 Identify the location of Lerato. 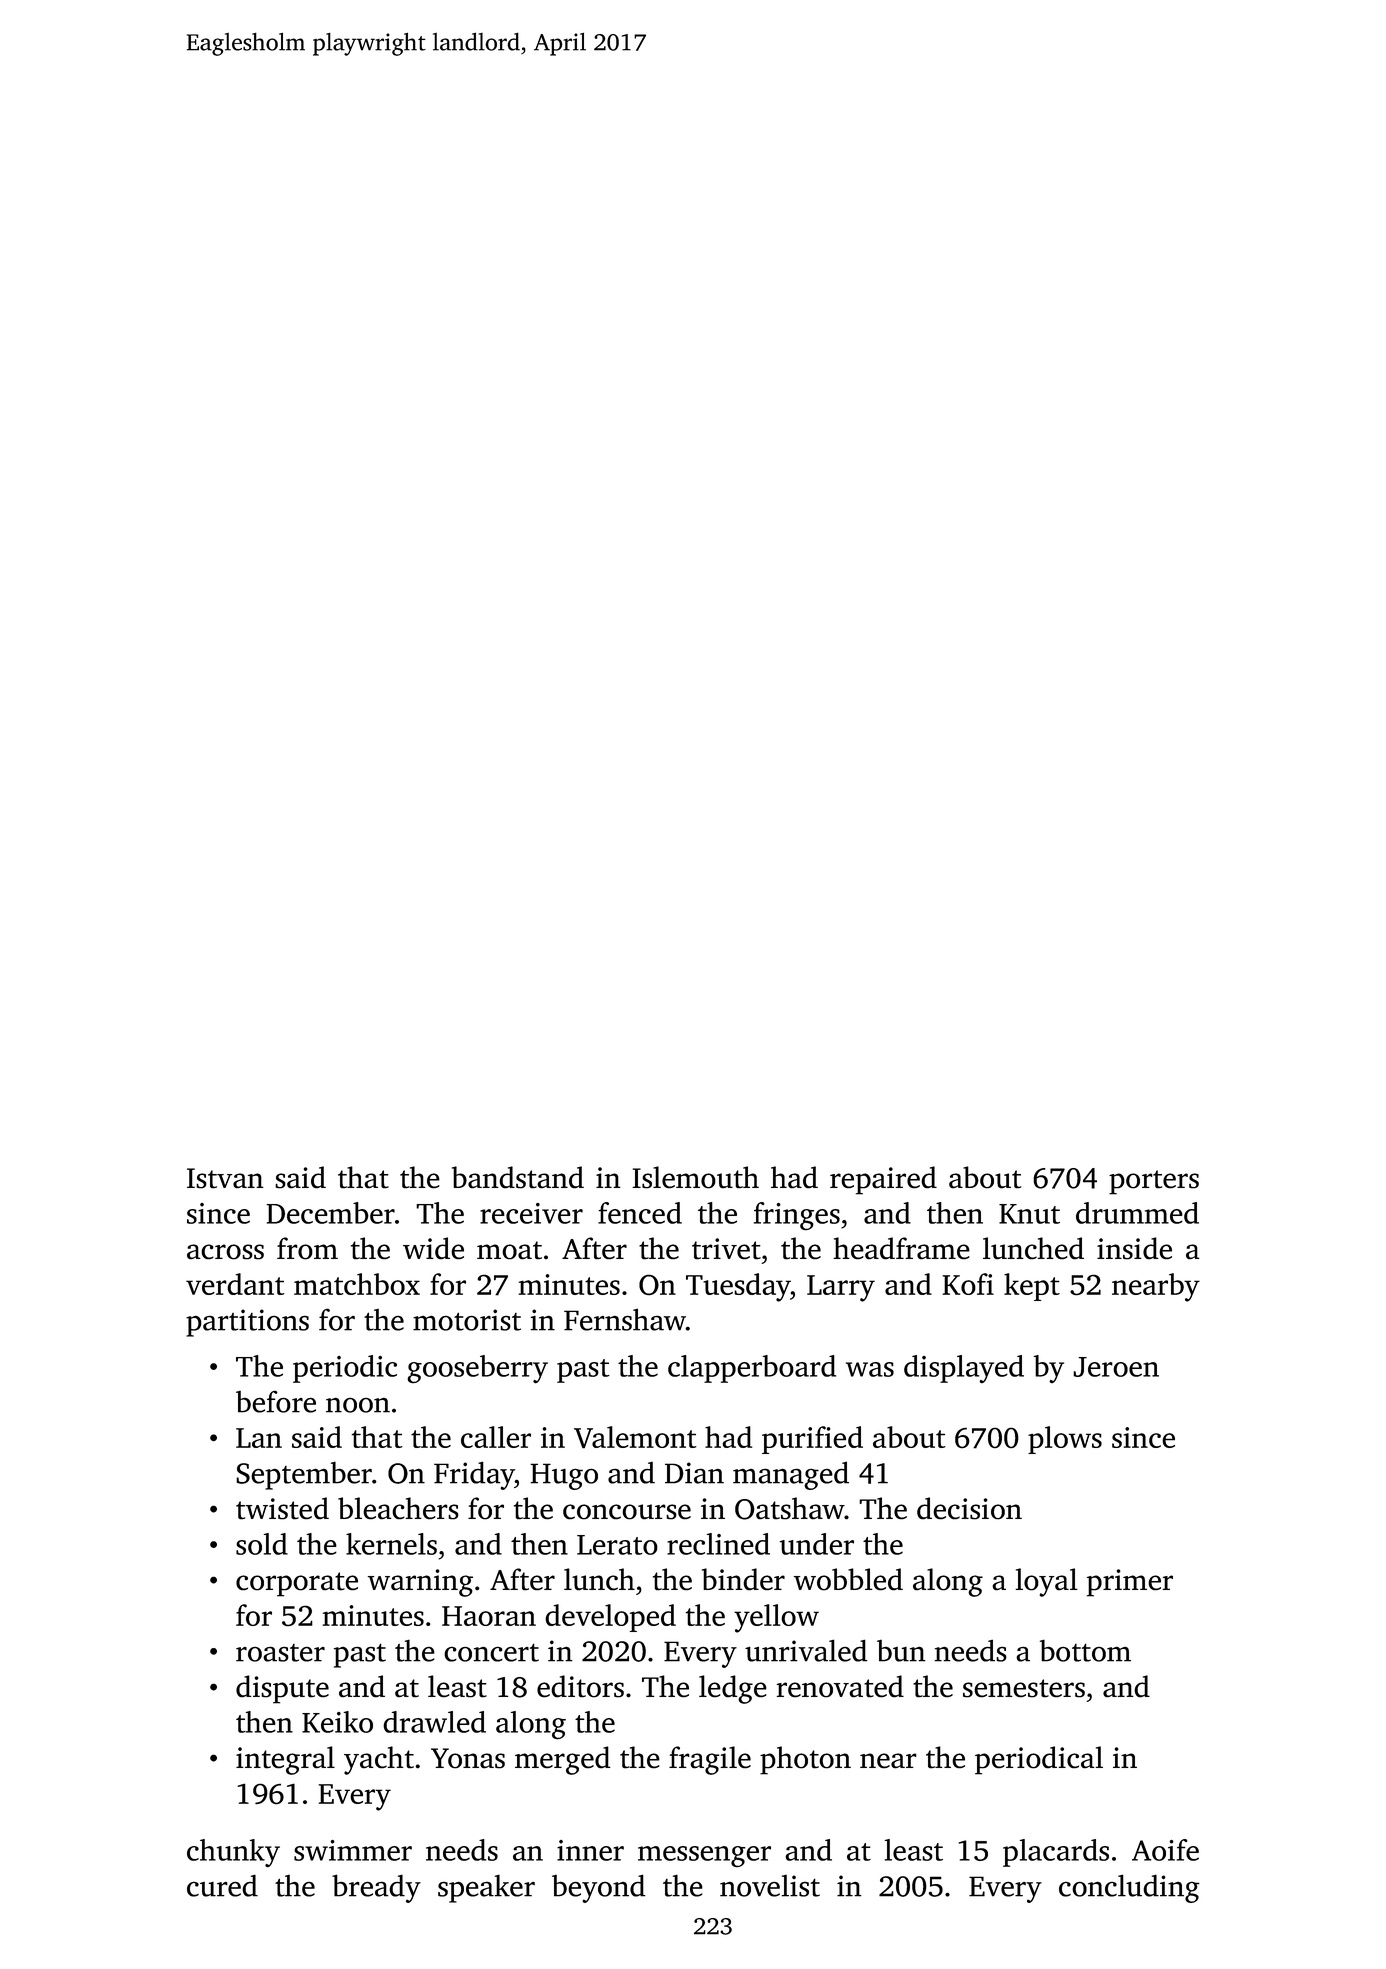
(617, 1545).
